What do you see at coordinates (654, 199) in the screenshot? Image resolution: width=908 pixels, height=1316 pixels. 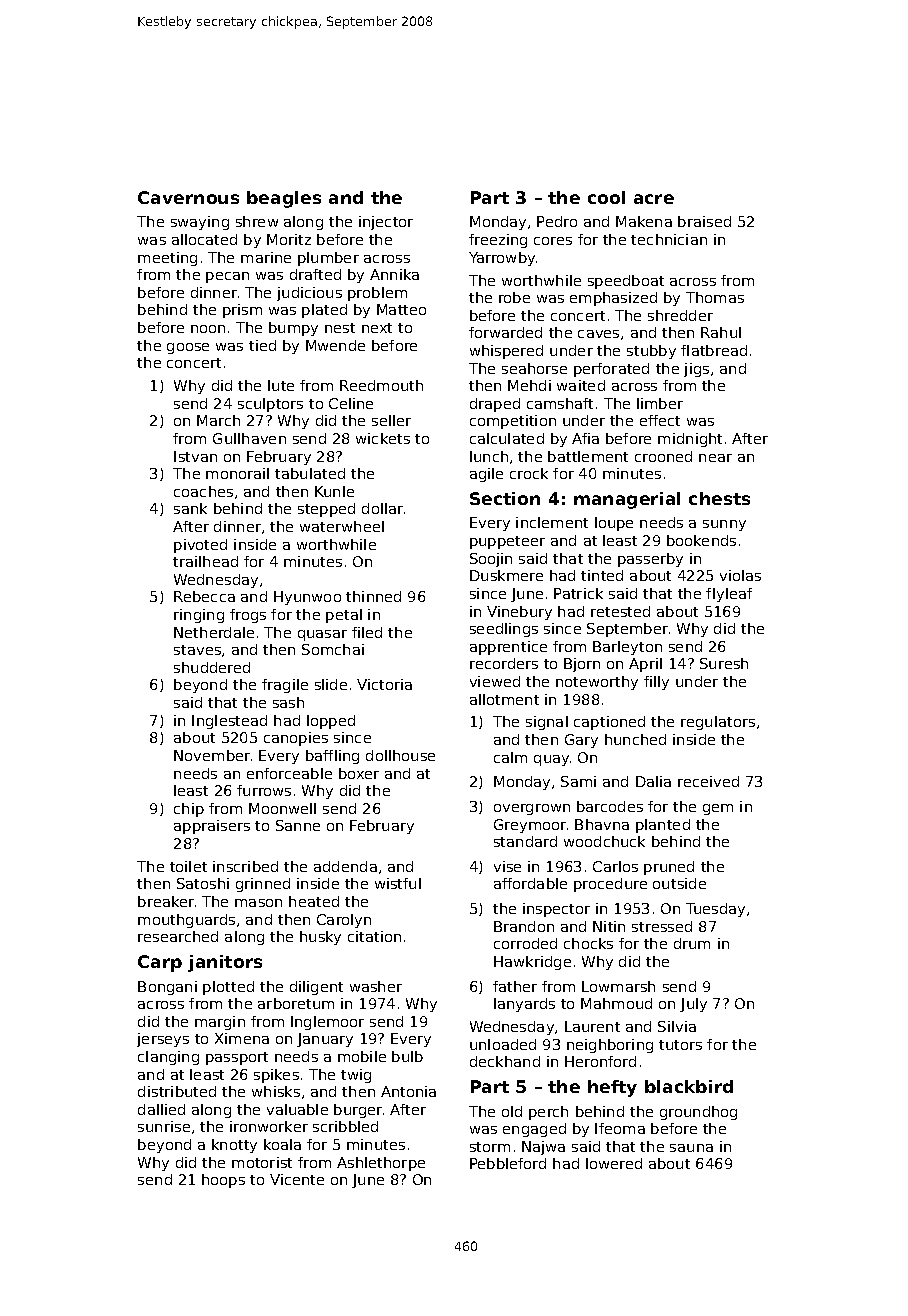 I see `acre` at bounding box center [654, 199].
